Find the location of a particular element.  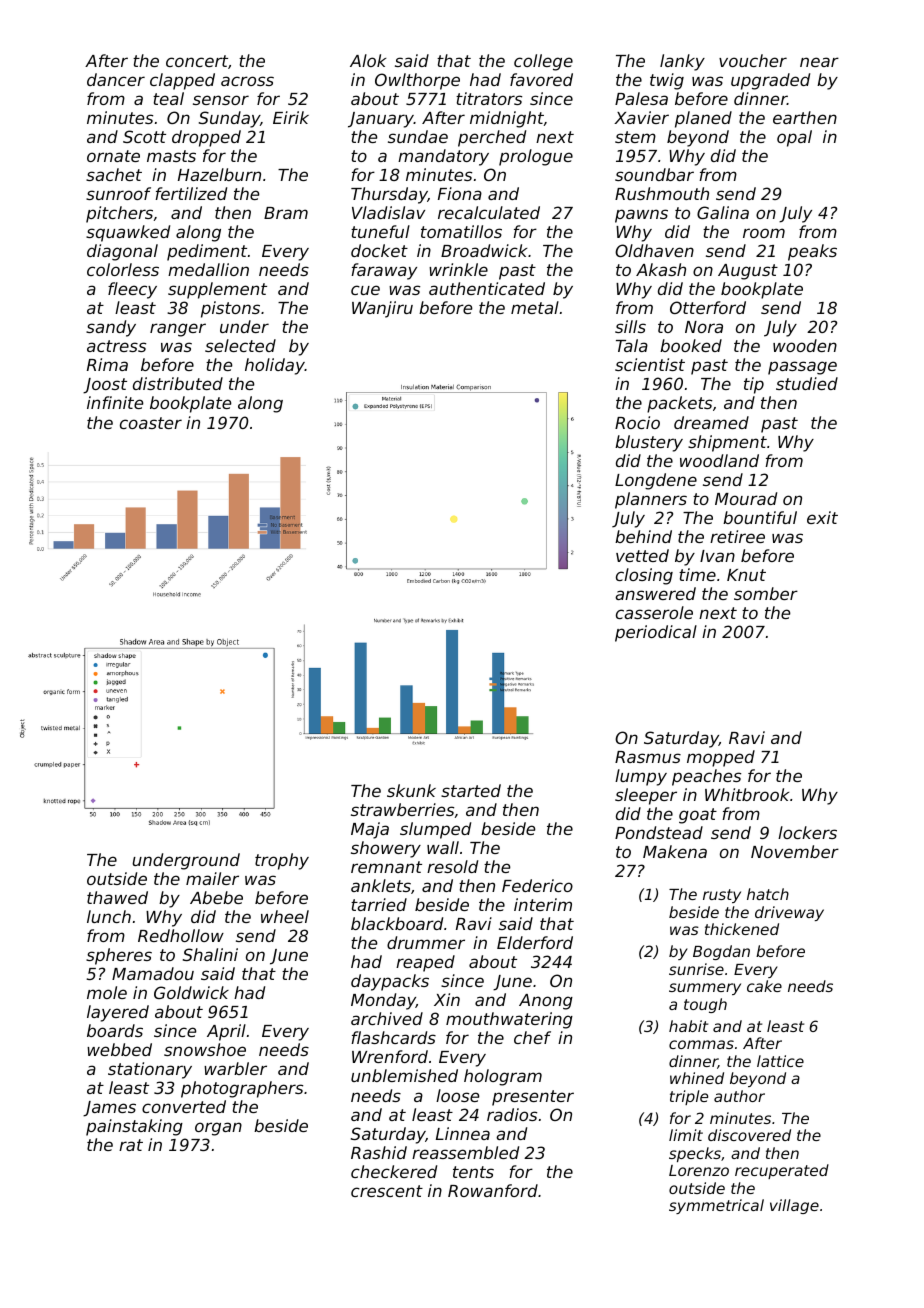

lunch is located at coordinates (109, 916).
